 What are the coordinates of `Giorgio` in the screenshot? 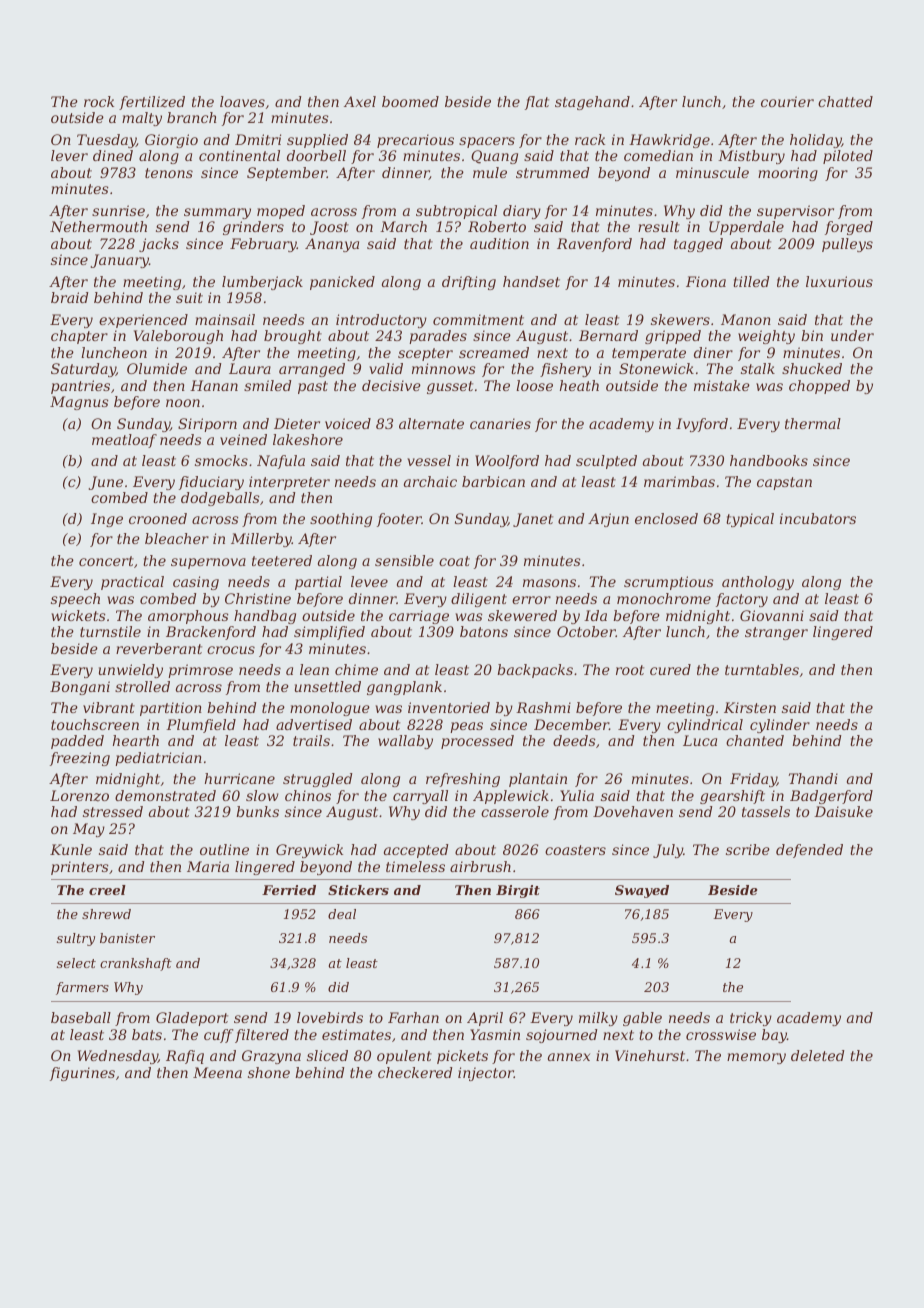 It's located at (171, 141).
